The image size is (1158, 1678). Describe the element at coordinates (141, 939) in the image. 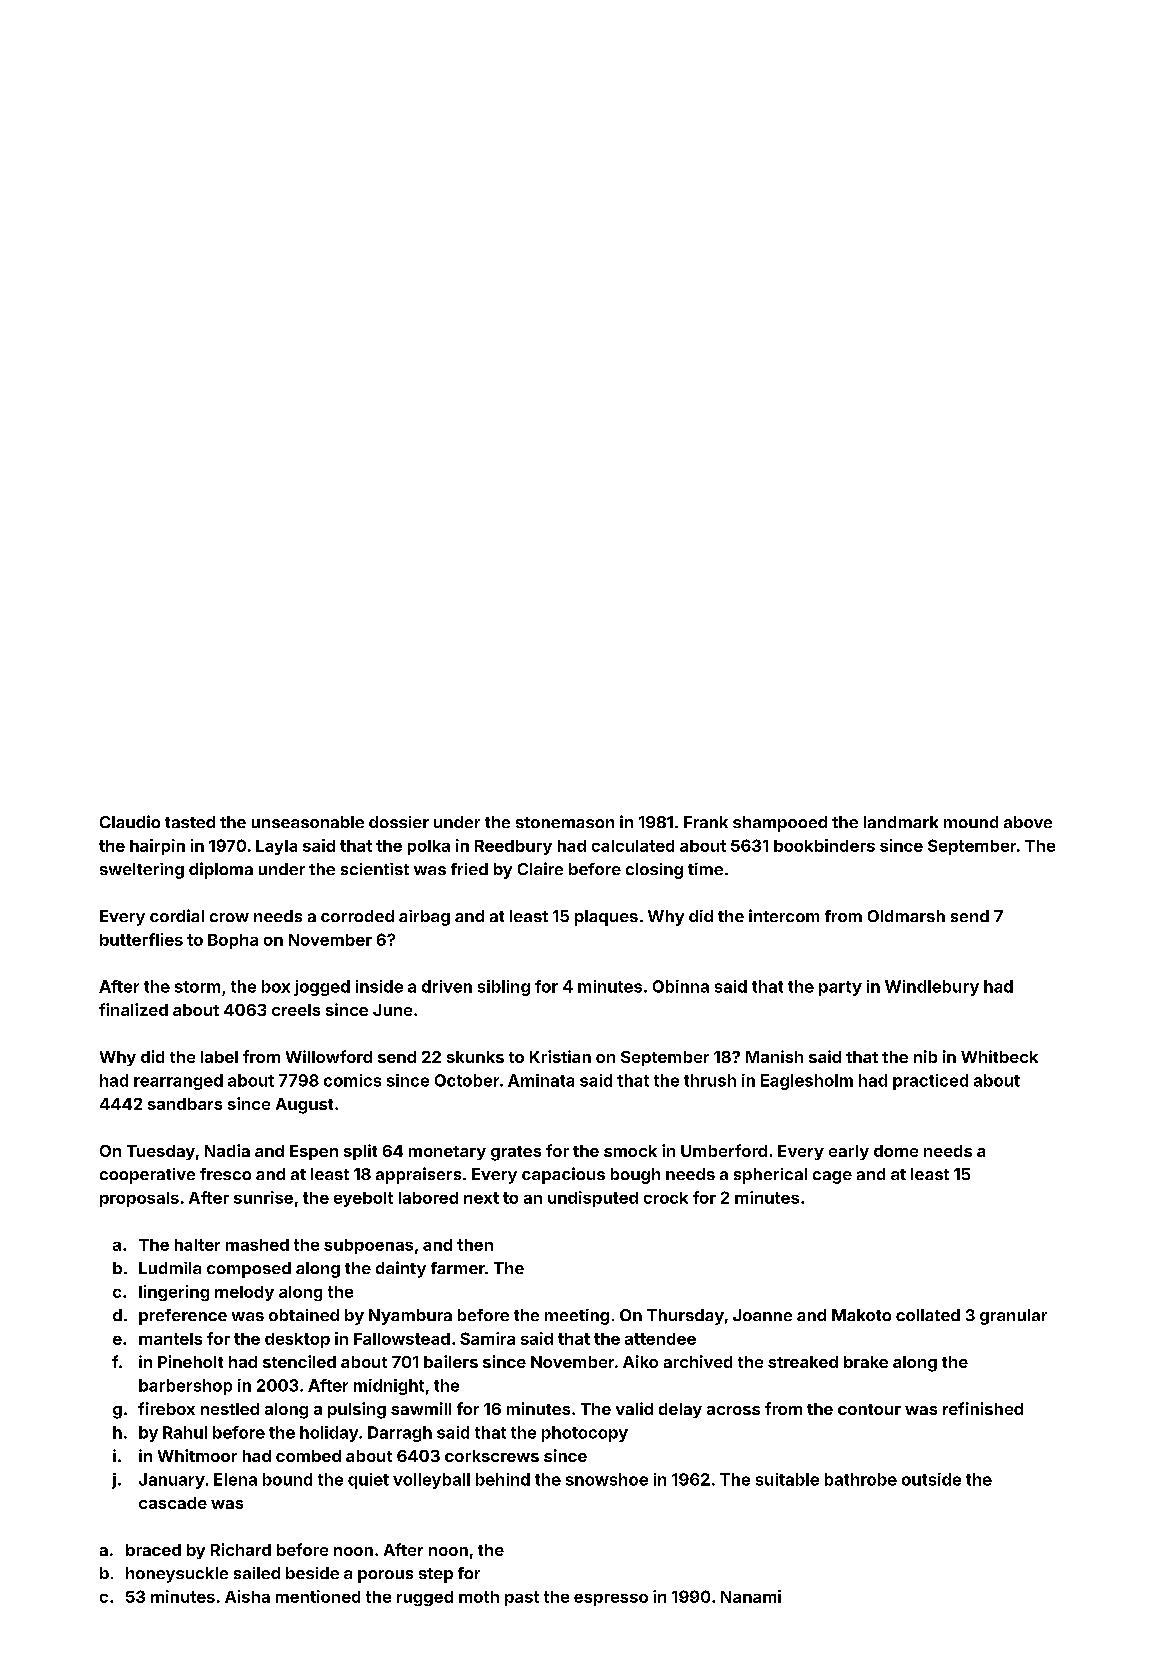

I see `butterflies` at that location.
